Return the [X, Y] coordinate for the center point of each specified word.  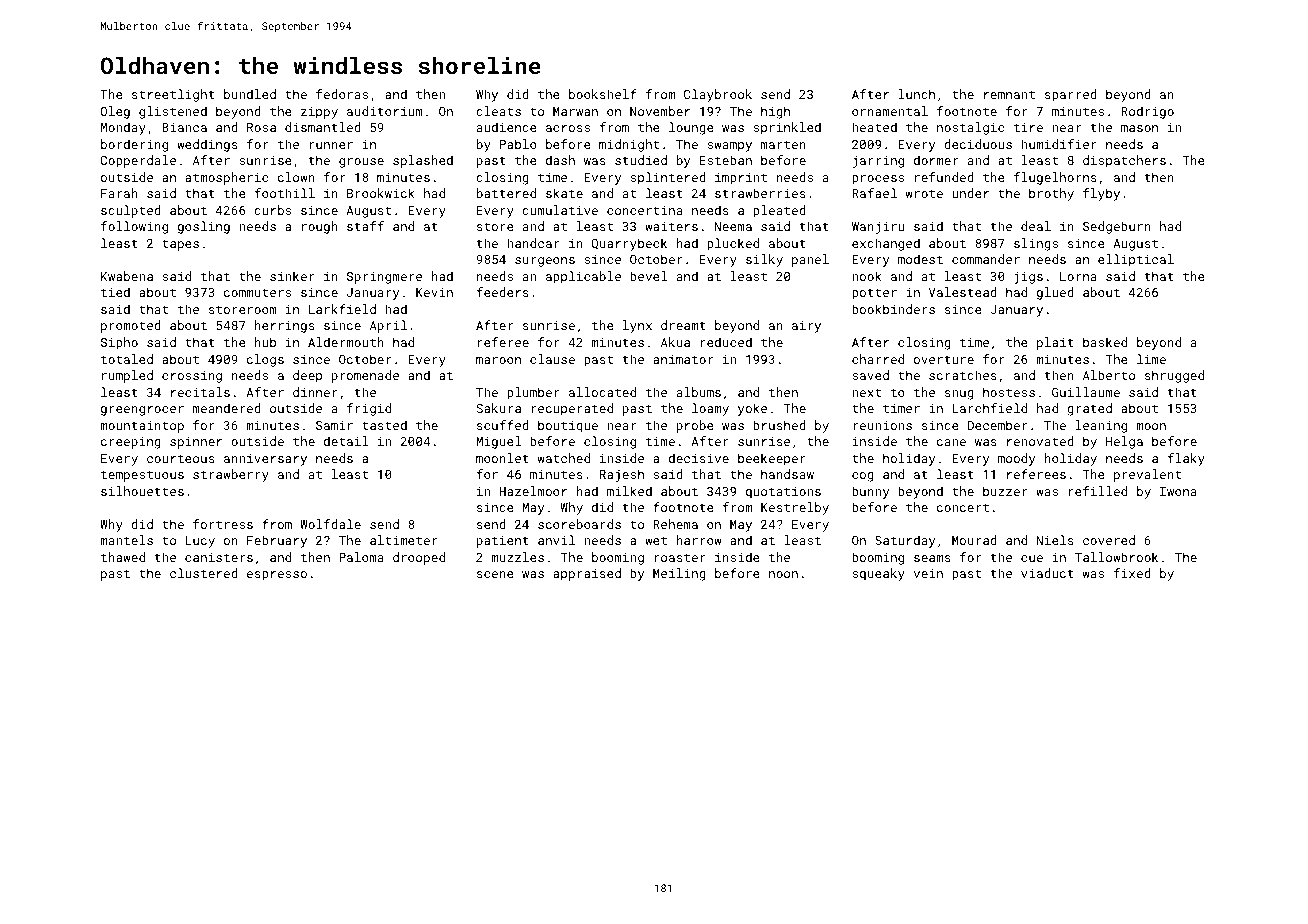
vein [928, 573]
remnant [1009, 94]
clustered [204, 573]
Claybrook [718, 95]
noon [783, 574]
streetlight [173, 95]
